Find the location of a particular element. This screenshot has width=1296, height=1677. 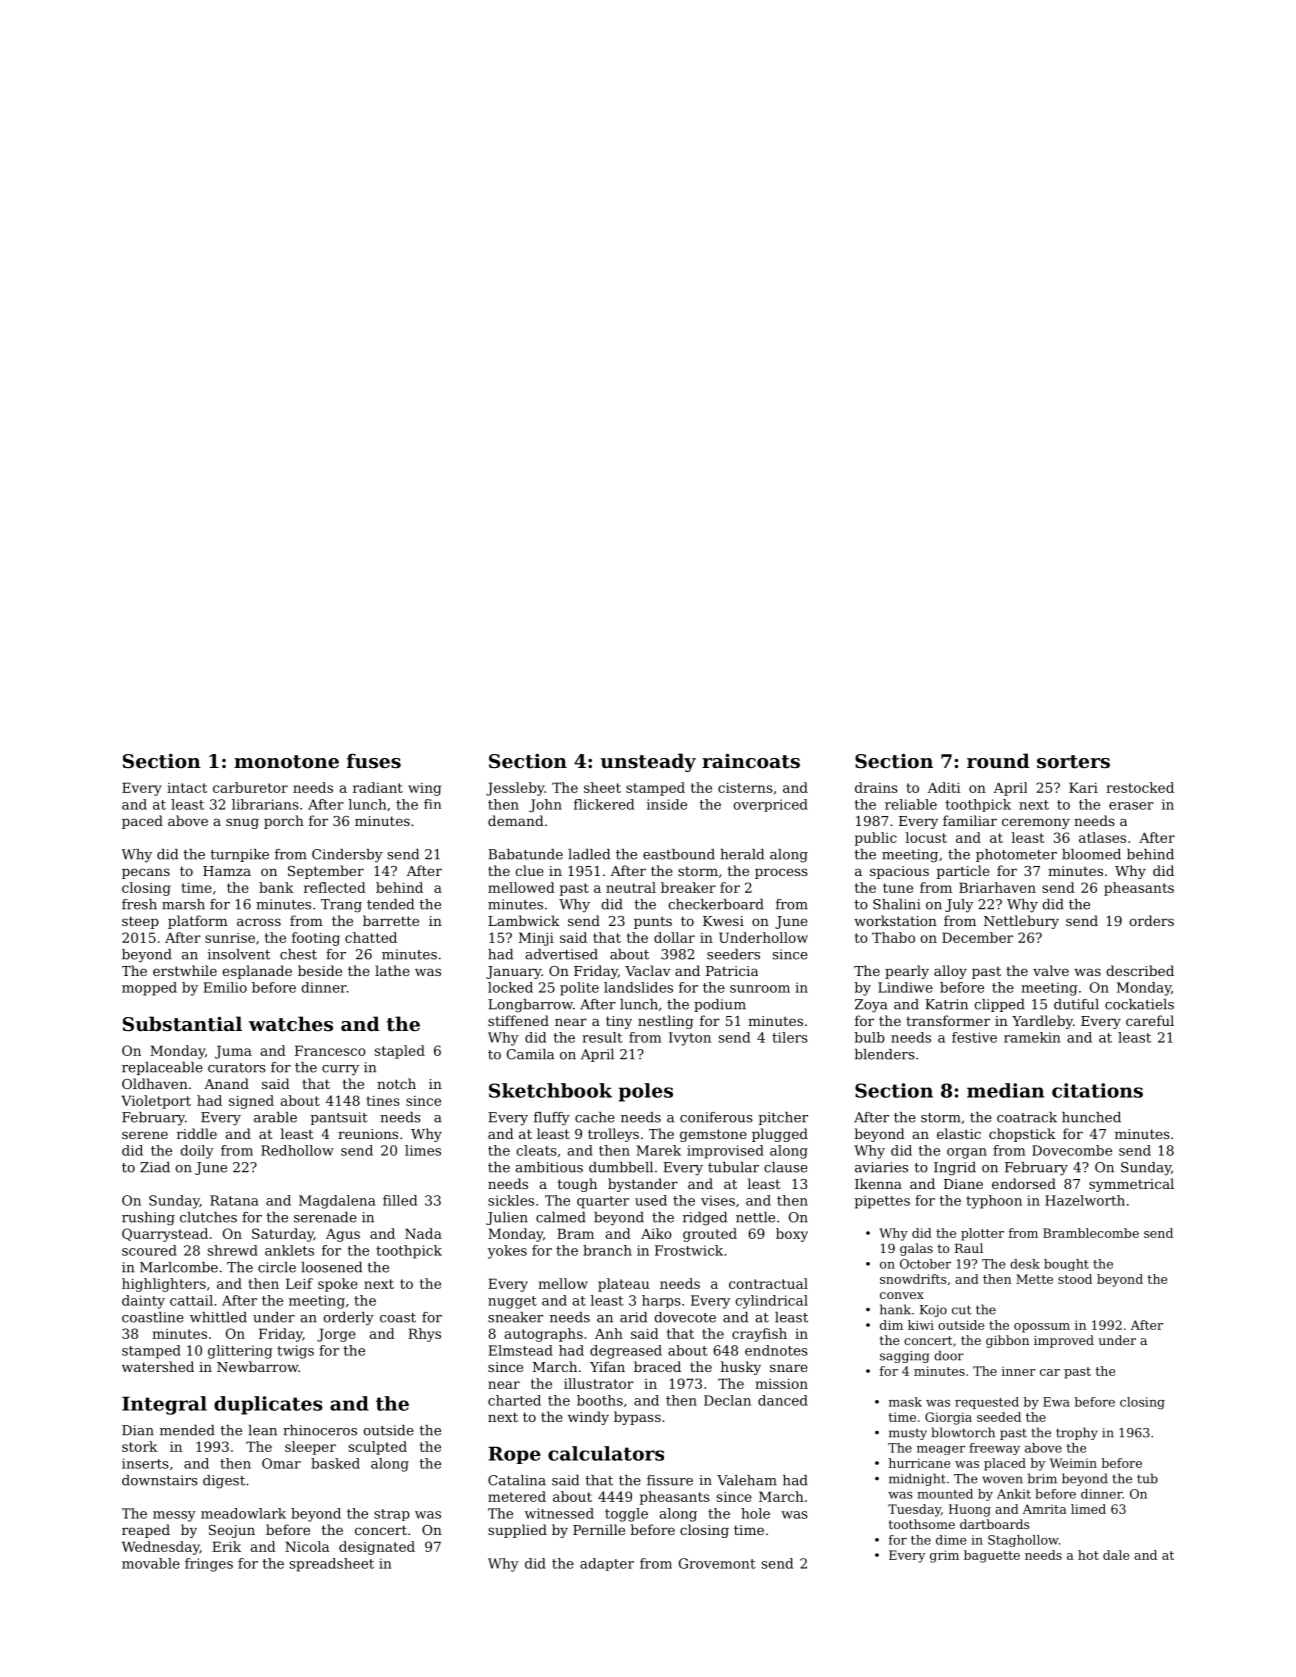

designated is located at coordinates (377, 1548).
